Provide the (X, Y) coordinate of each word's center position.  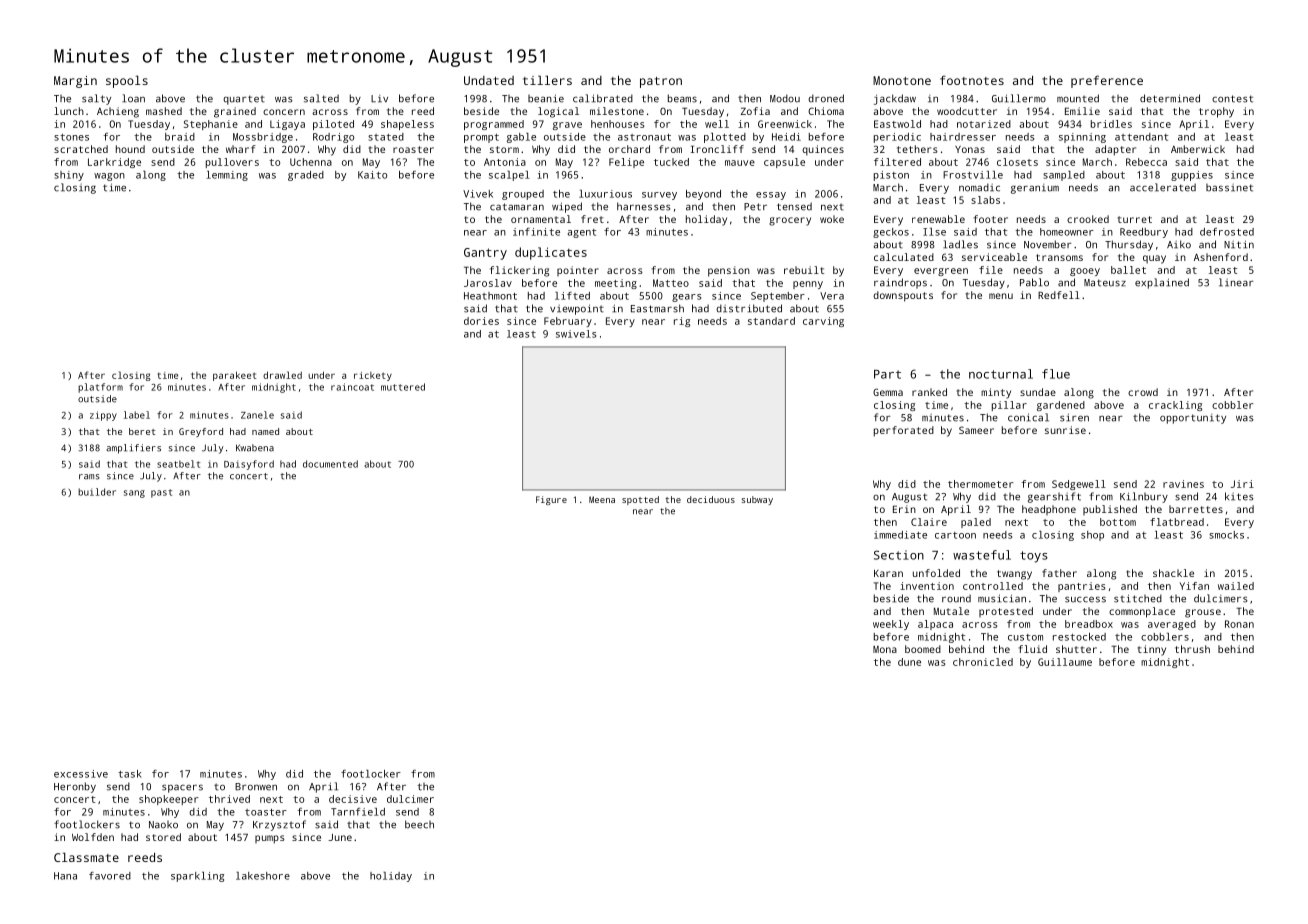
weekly (891, 625)
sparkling (197, 877)
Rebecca (1146, 162)
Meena (602, 499)
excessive (81, 774)
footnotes (972, 80)
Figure (551, 500)
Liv (379, 99)
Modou (785, 98)
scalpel (509, 176)
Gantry (485, 254)
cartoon (955, 535)
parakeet (235, 376)
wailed (1236, 586)
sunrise (1065, 430)
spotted (640, 500)
